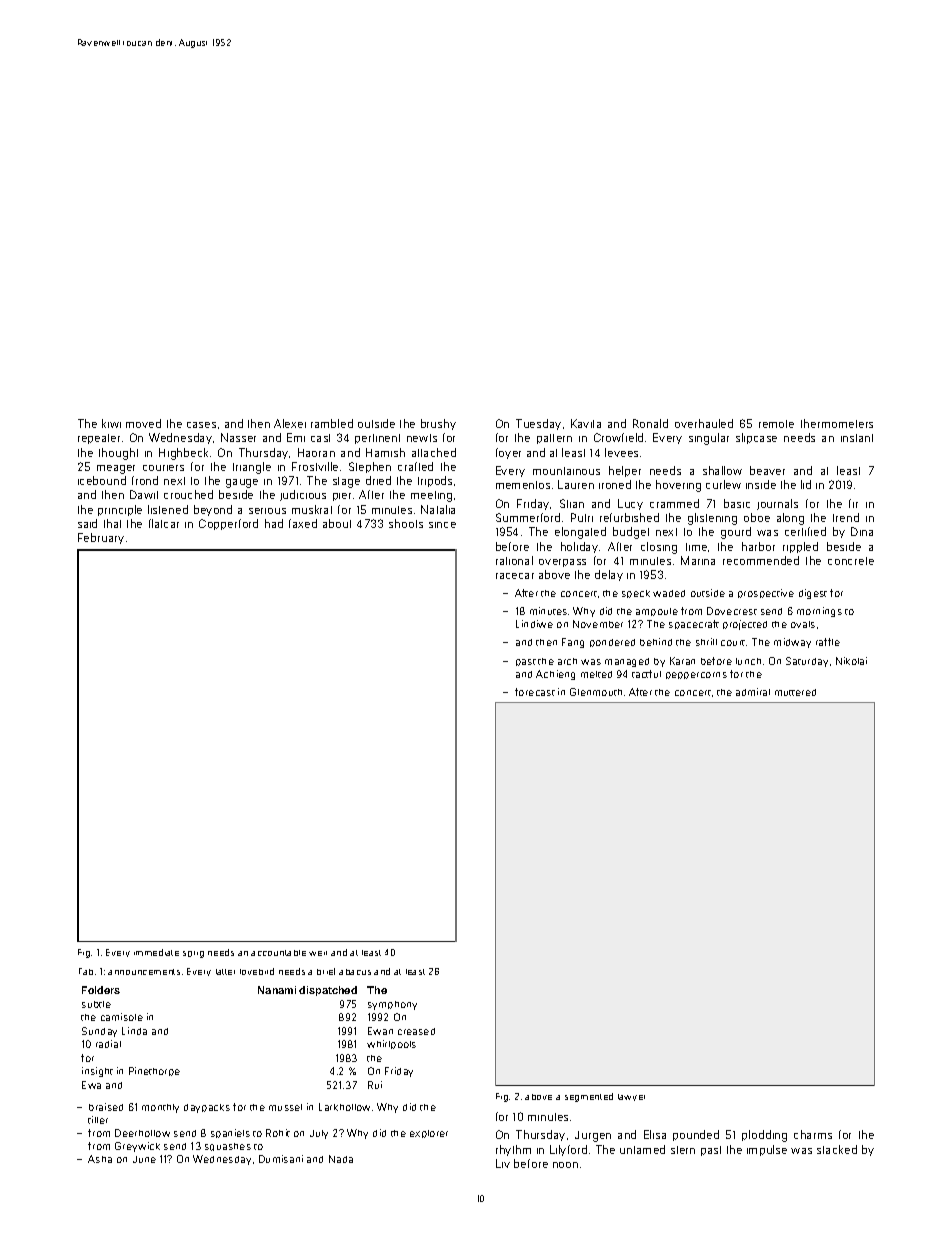 Image resolution: width=952 pixels, height=1233 pixels. I want to click on Kavita, so click(586, 423).
